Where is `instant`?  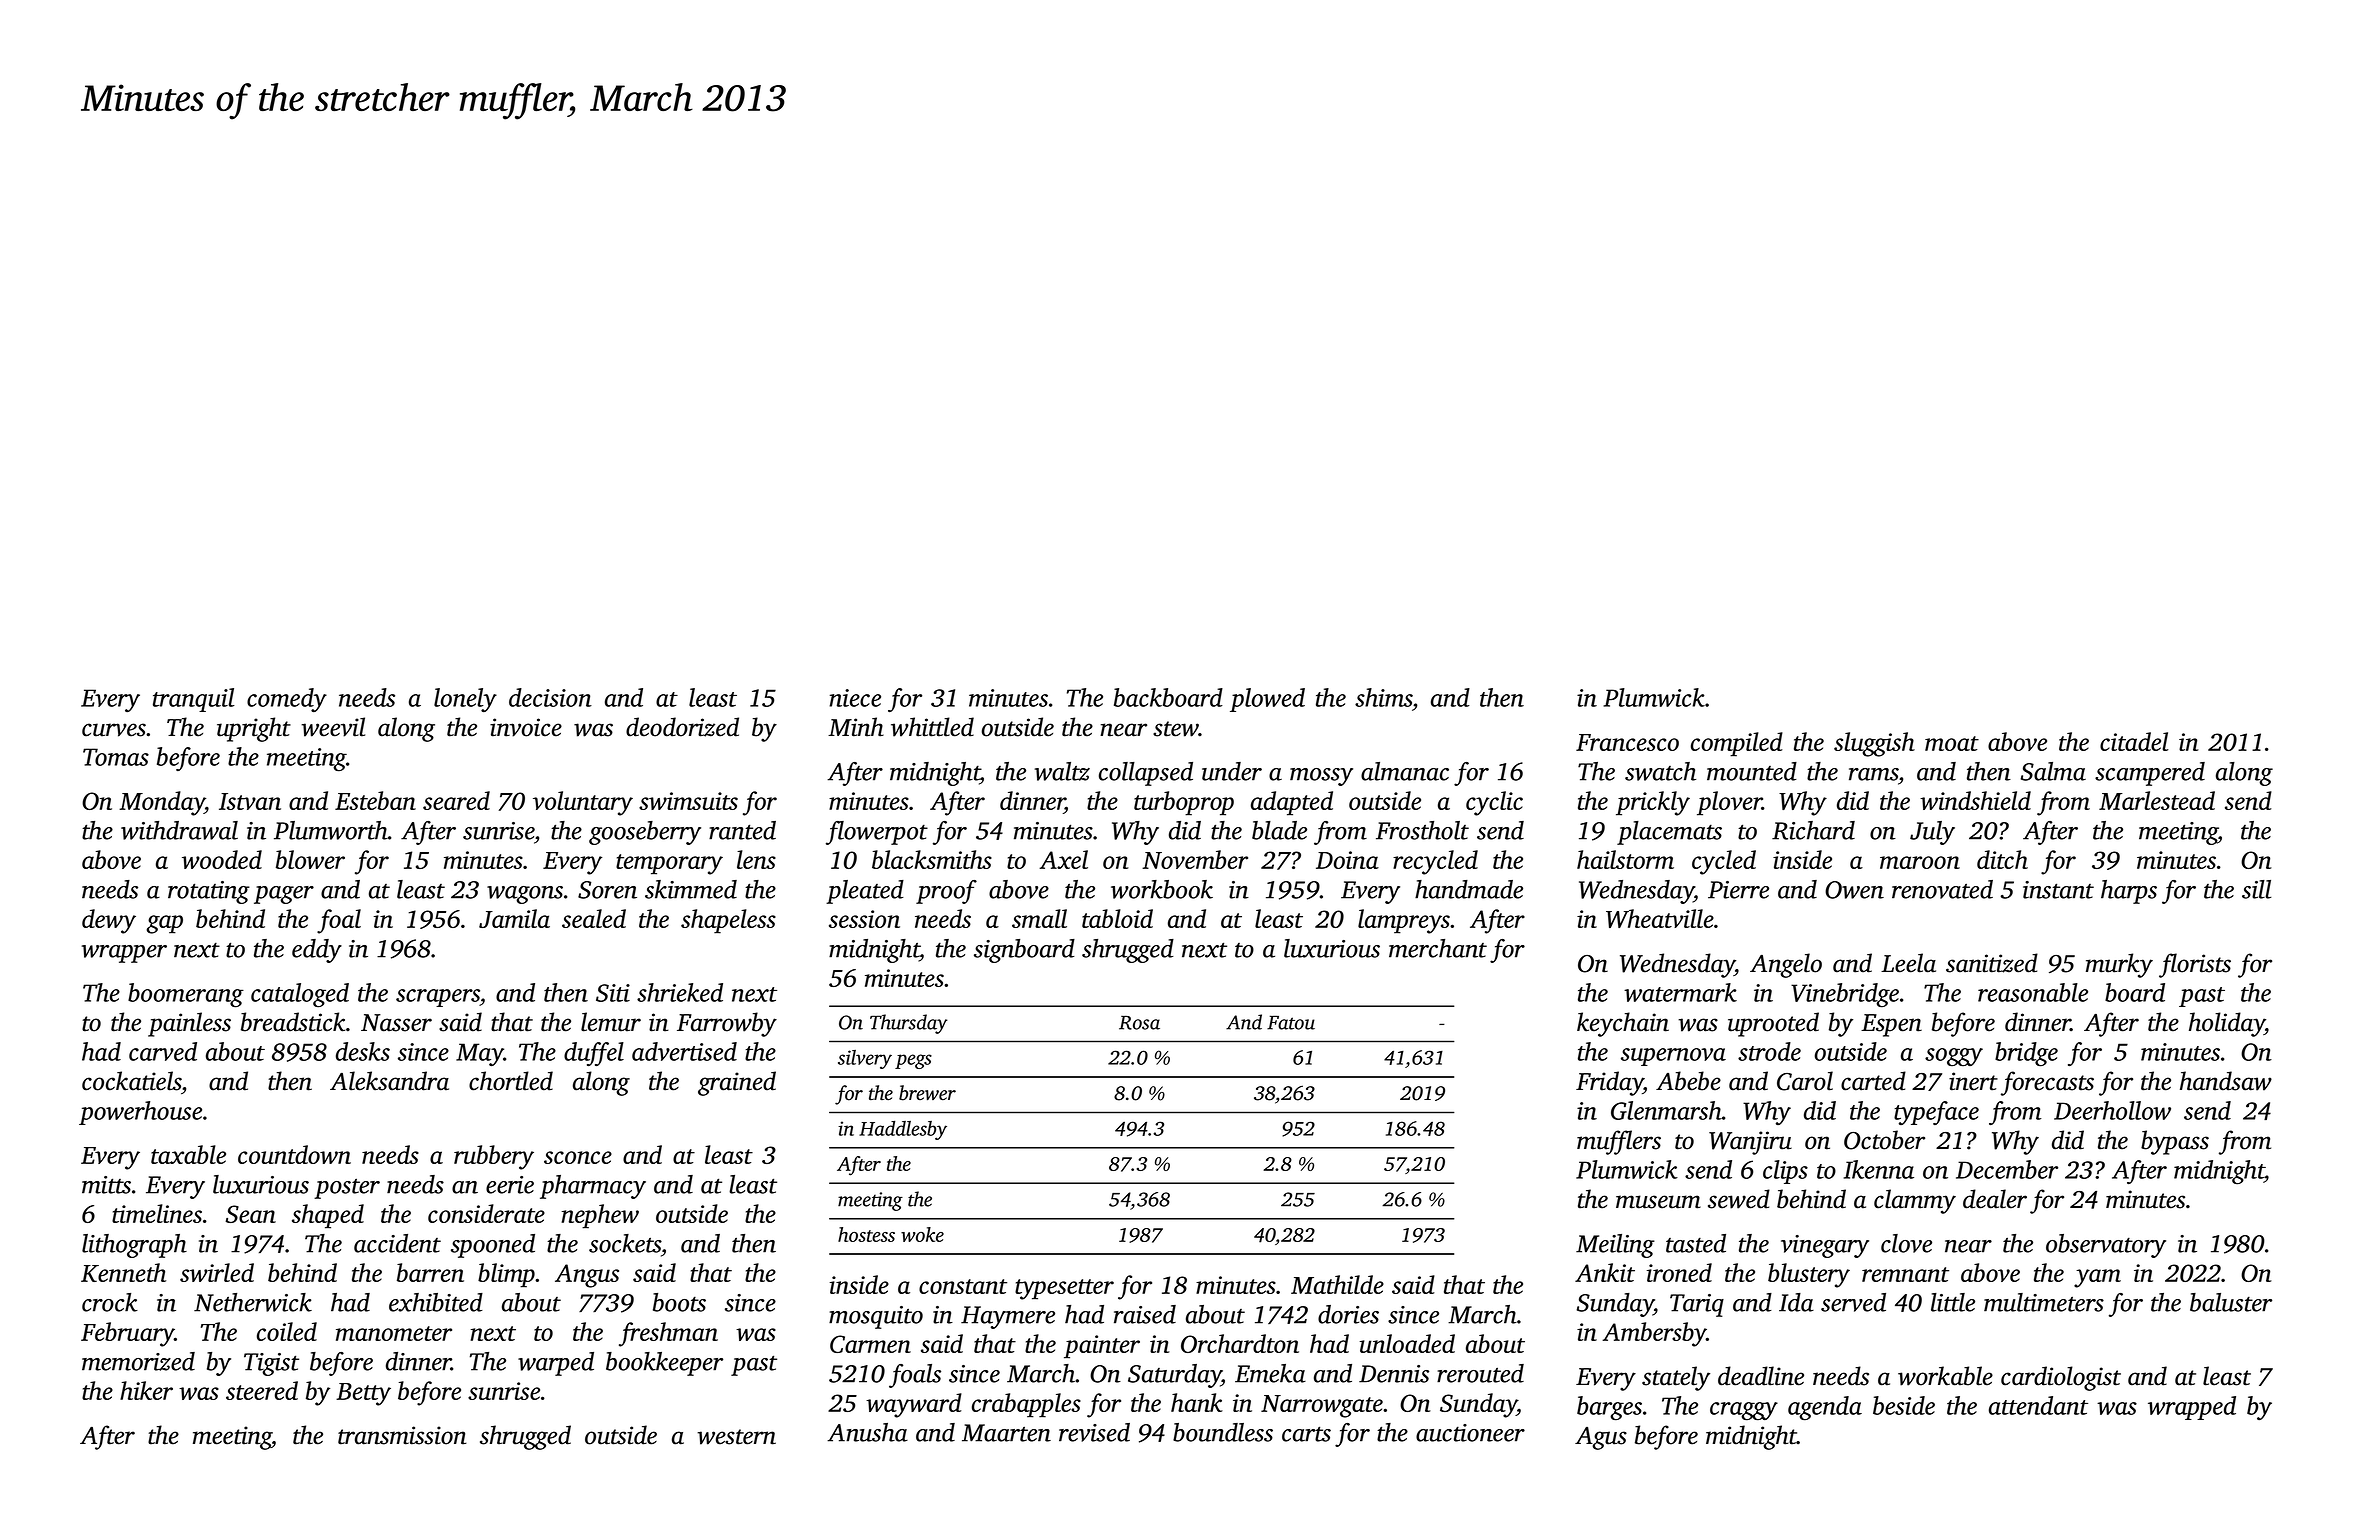 instant is located at coordinates (2058, 890).
